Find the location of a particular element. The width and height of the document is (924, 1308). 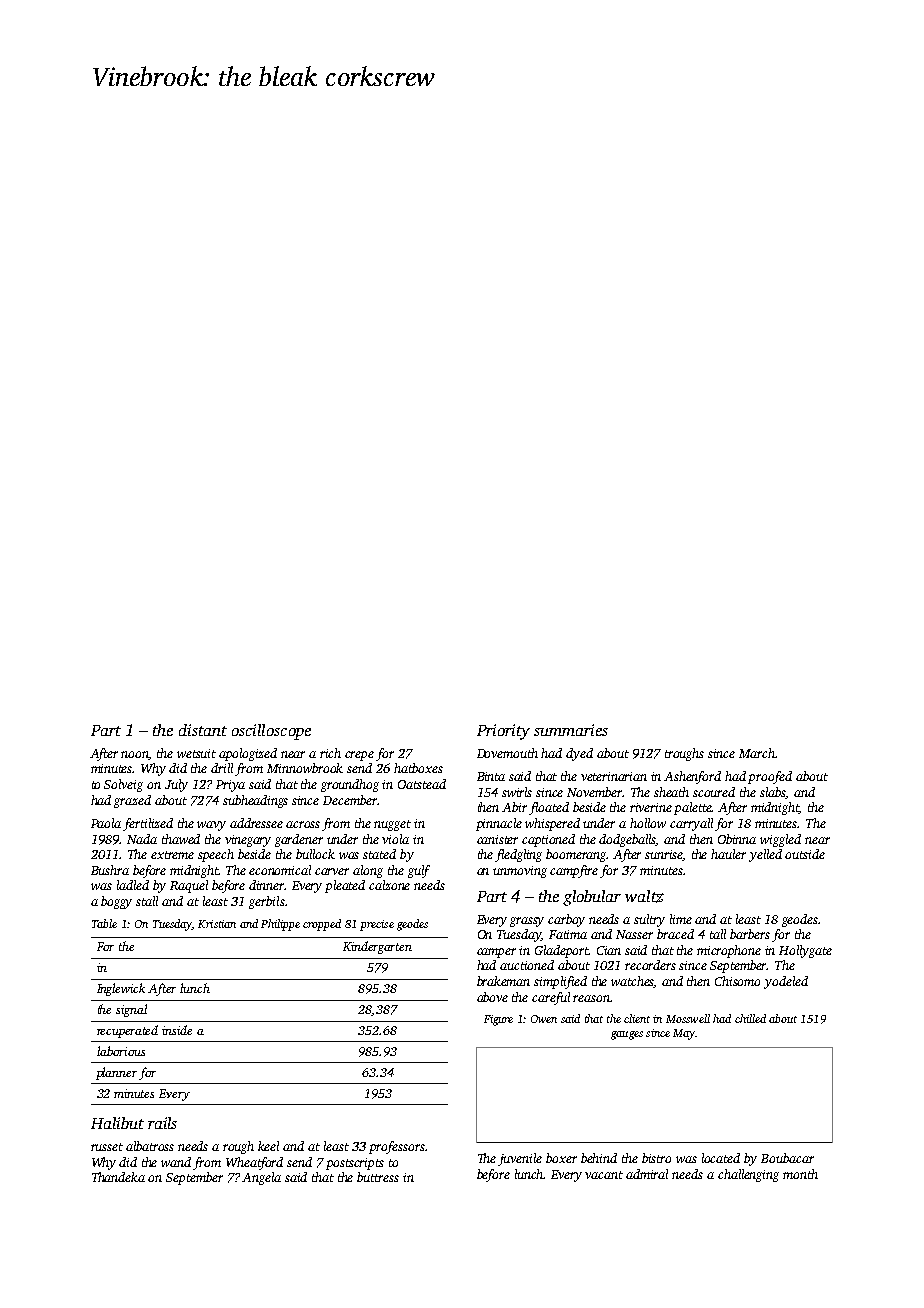

chilled is located at coordinates (750, 1018).
